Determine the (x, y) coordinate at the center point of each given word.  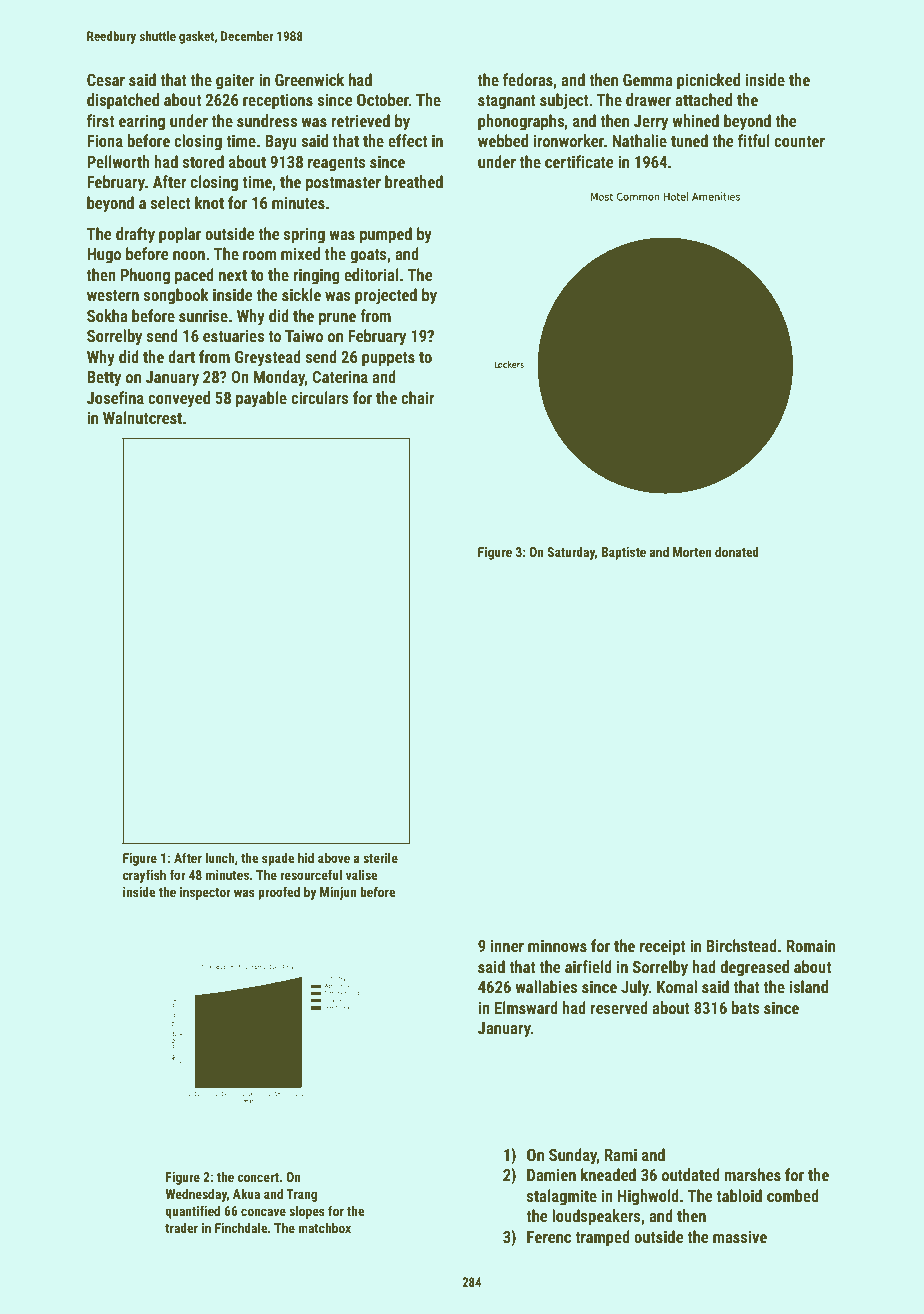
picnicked (708, 81)
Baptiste (623, 553)
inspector (205, 893)
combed (793, 1195)
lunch (219, 857)
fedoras (528, 79)
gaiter (235, 82)
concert (258, 1177)
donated (737, 551)
